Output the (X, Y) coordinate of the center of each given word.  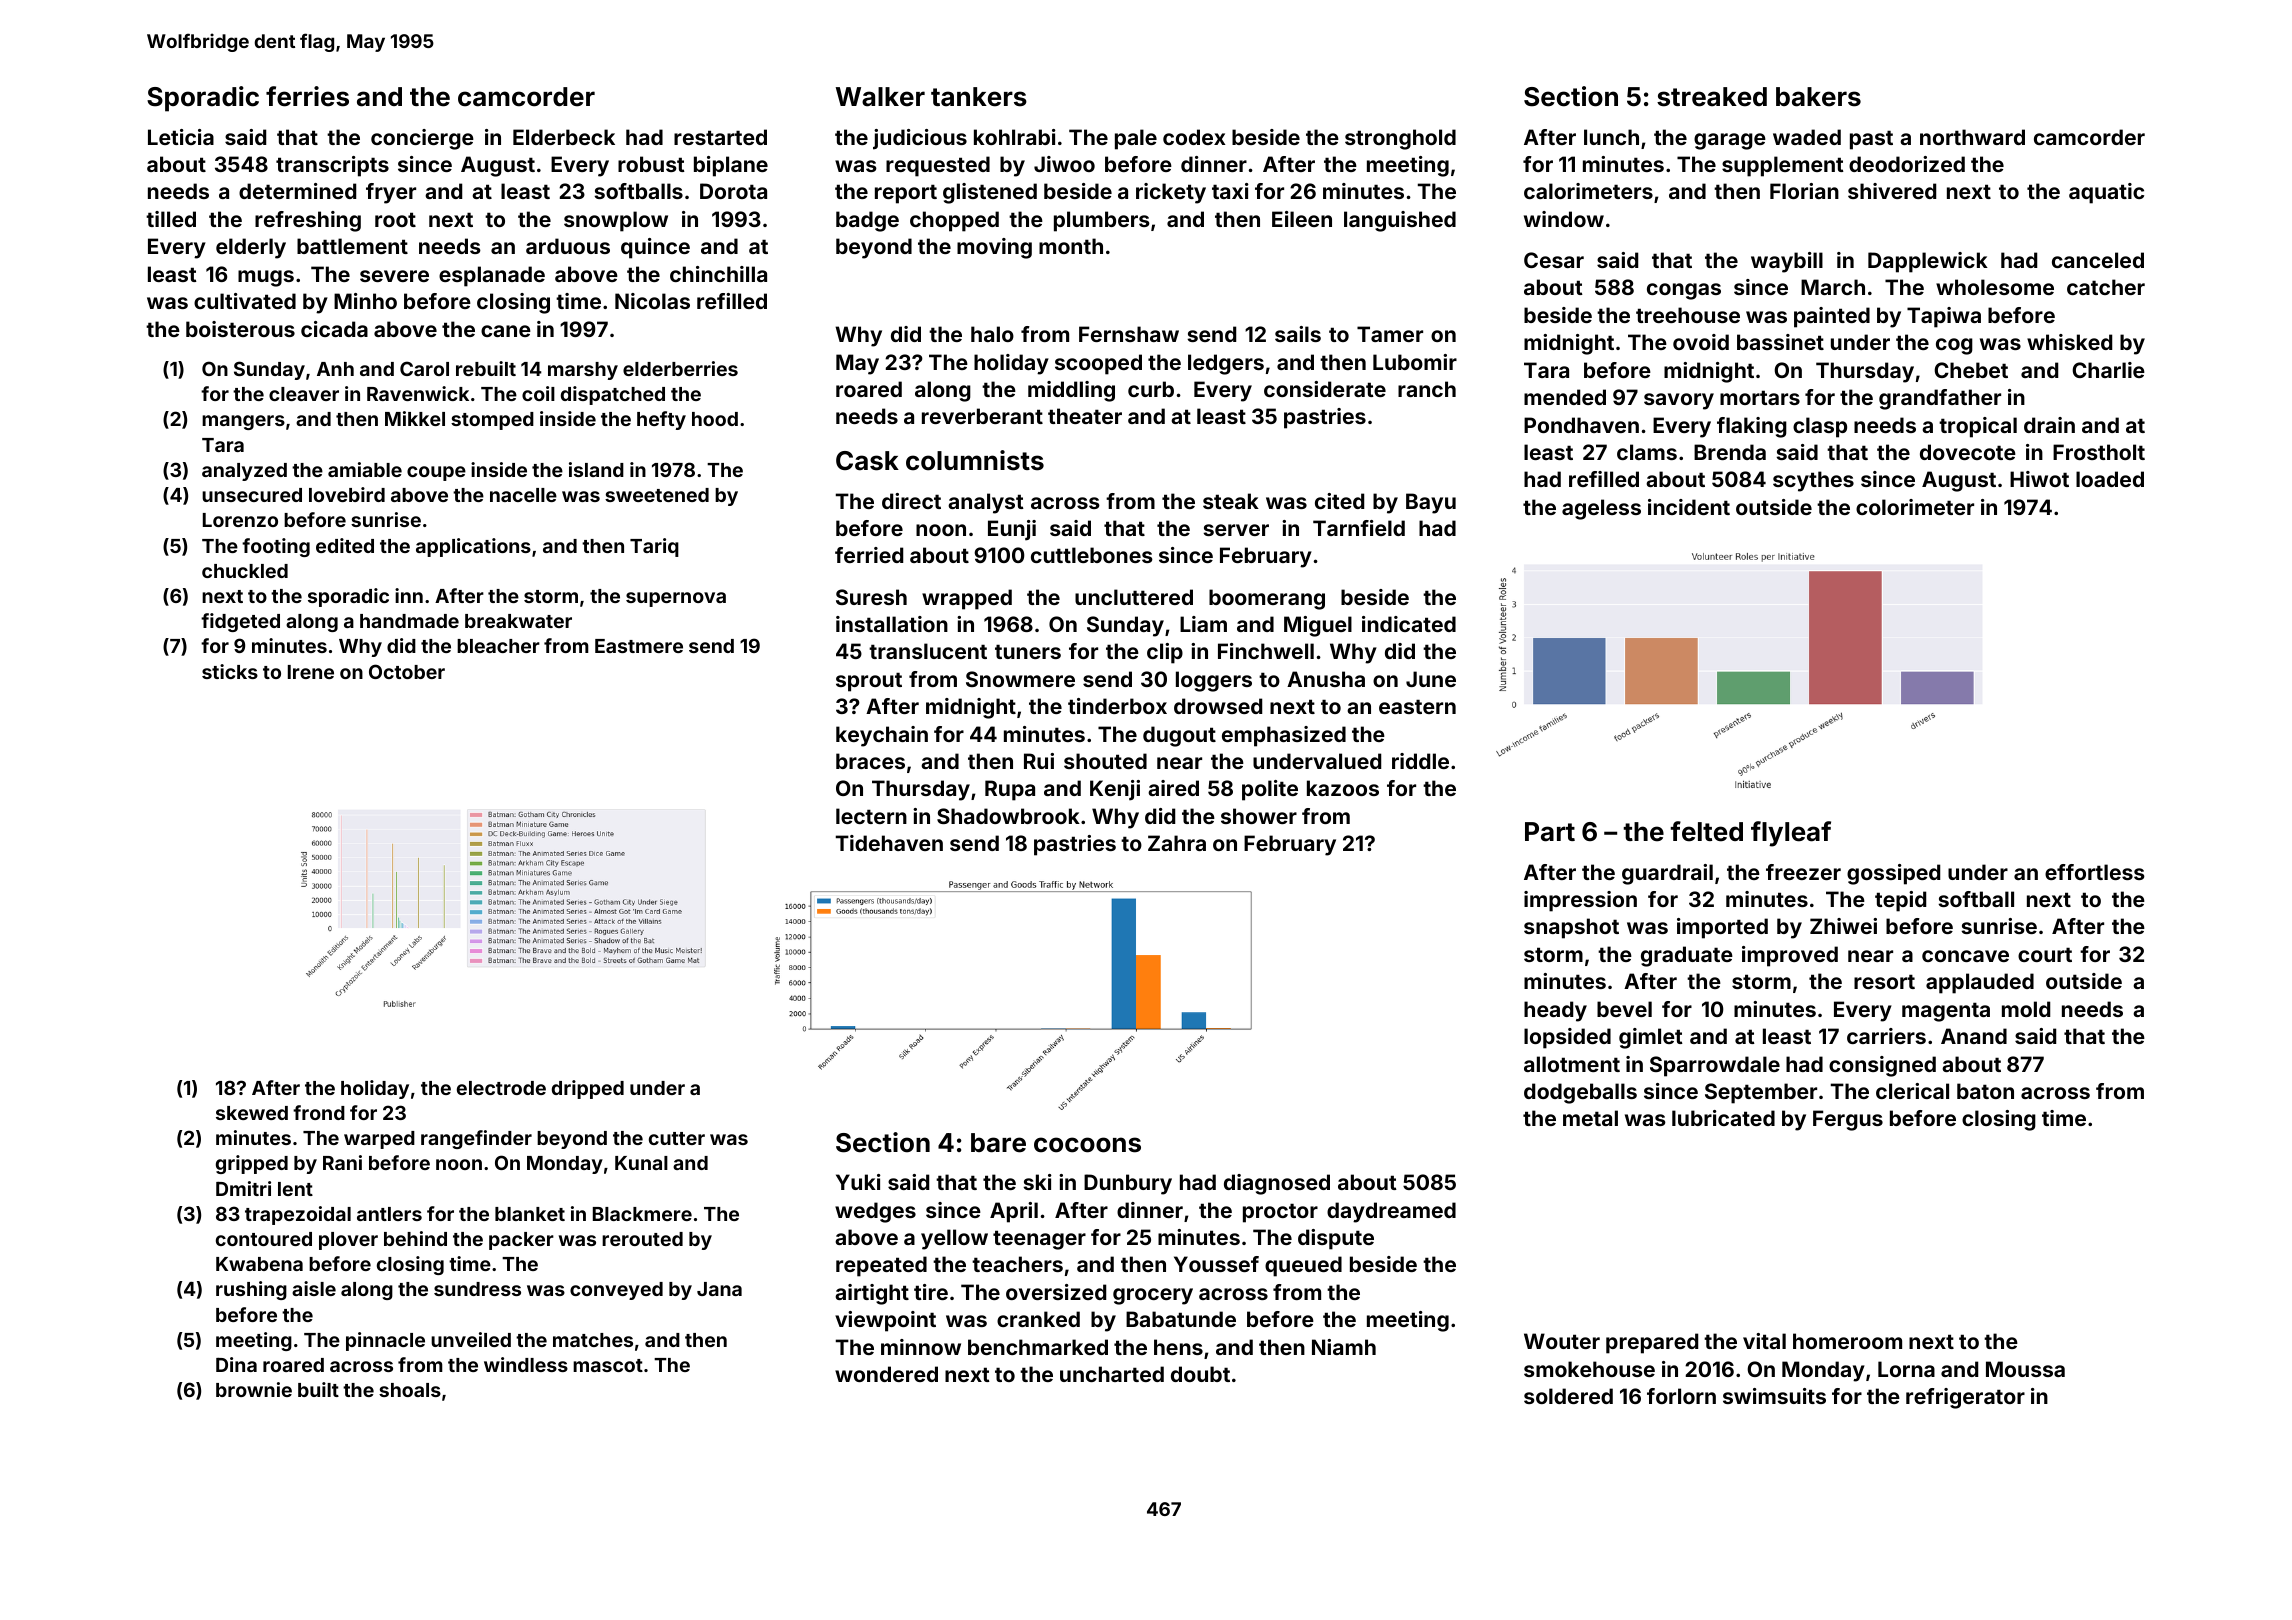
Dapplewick (1928, 262)
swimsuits (1774, 1396)
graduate (1687, 956)
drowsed (1218, 706)
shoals (410, 1390)
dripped (588, 1089)
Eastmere (639, 646)
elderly (251, 248)
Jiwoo (1064, 164)
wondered (886, 1374)
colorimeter (1915, 507)
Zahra (1177, 843)
